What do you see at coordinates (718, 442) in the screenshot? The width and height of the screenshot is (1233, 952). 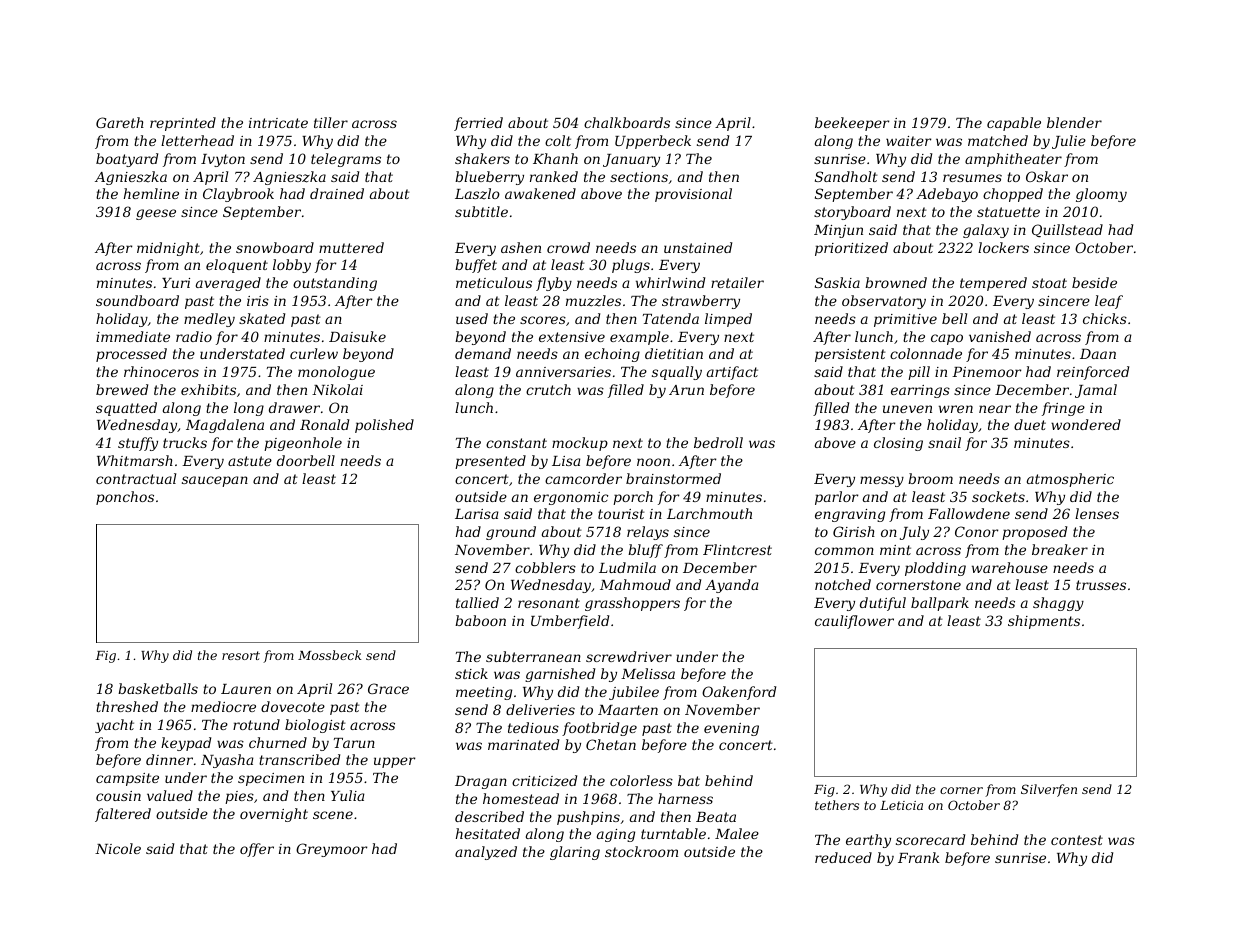 I see `bedroll` at bounding box center [718, 442].
